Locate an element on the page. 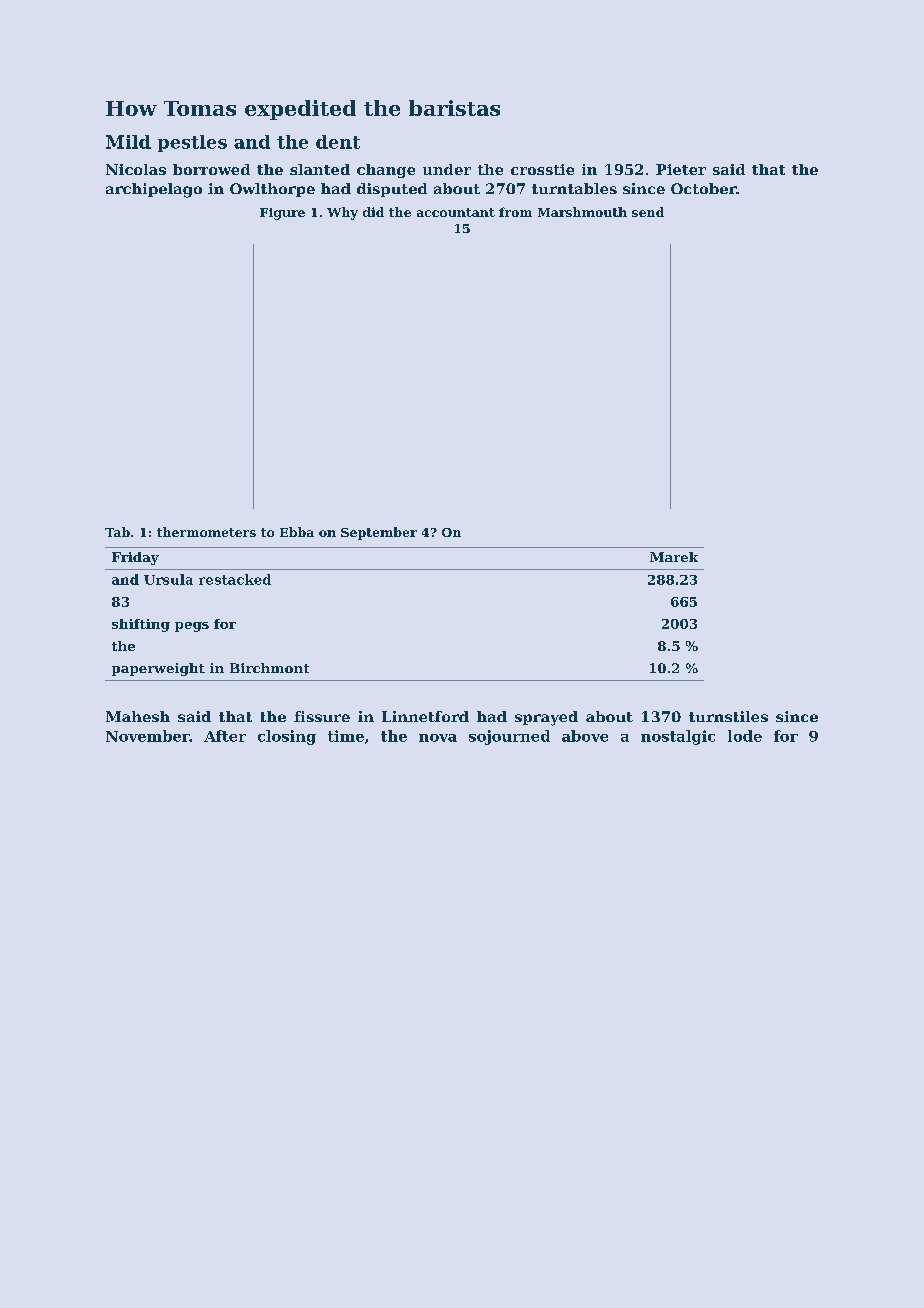 This document has width=924, height=1308. After is located at coordinates (225, 736).
